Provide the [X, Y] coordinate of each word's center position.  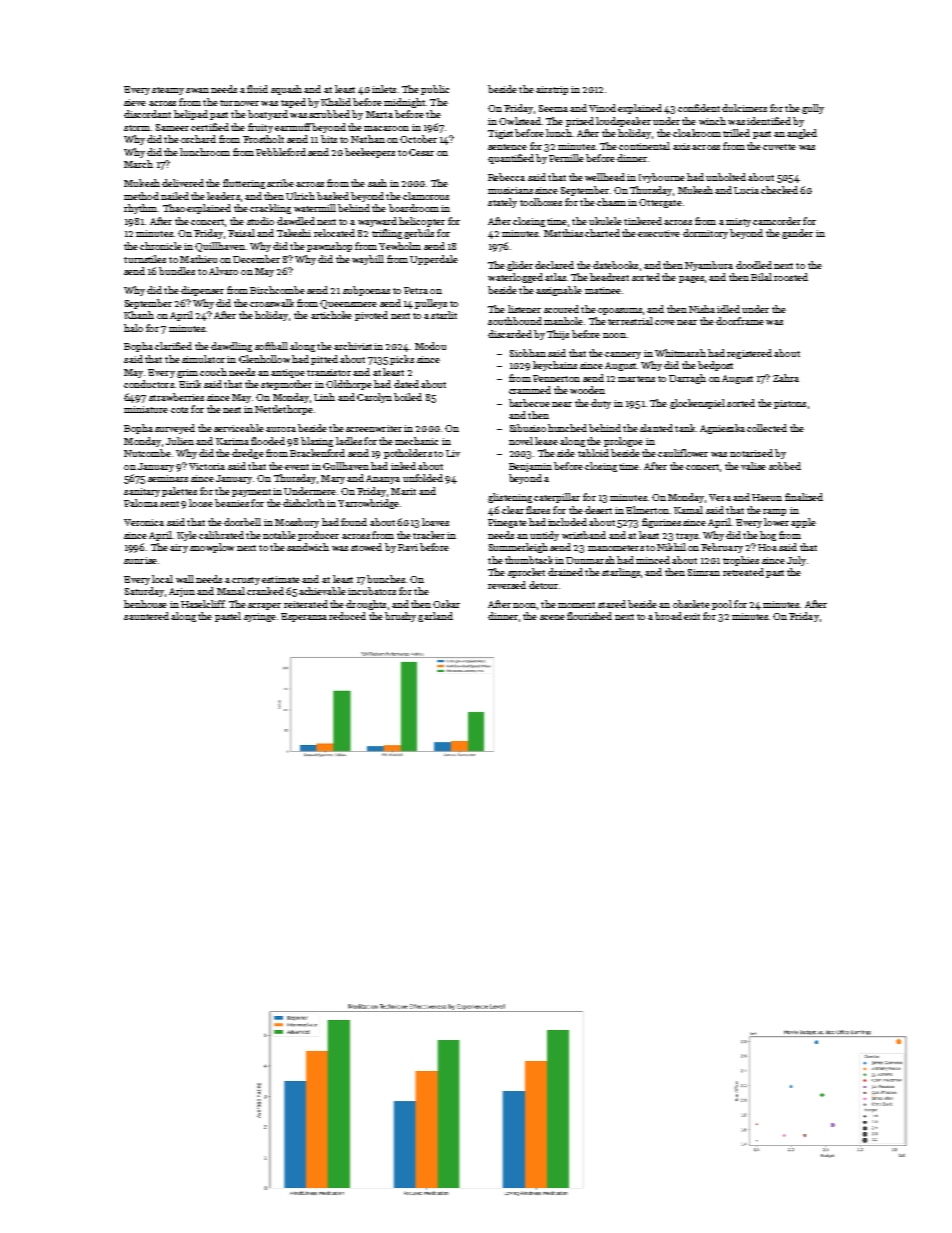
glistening [510, 498]
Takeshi [294, 233]
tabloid [593, 453]
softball [271, 346]
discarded [510, 334]
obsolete [691, 604]
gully [813, 109]
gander [797, 234]
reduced [347, 616]
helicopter [422, 222]
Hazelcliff [202, 604]
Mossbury [297, 523]
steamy [168, 91]
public [435, 90]
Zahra [786, 378]
